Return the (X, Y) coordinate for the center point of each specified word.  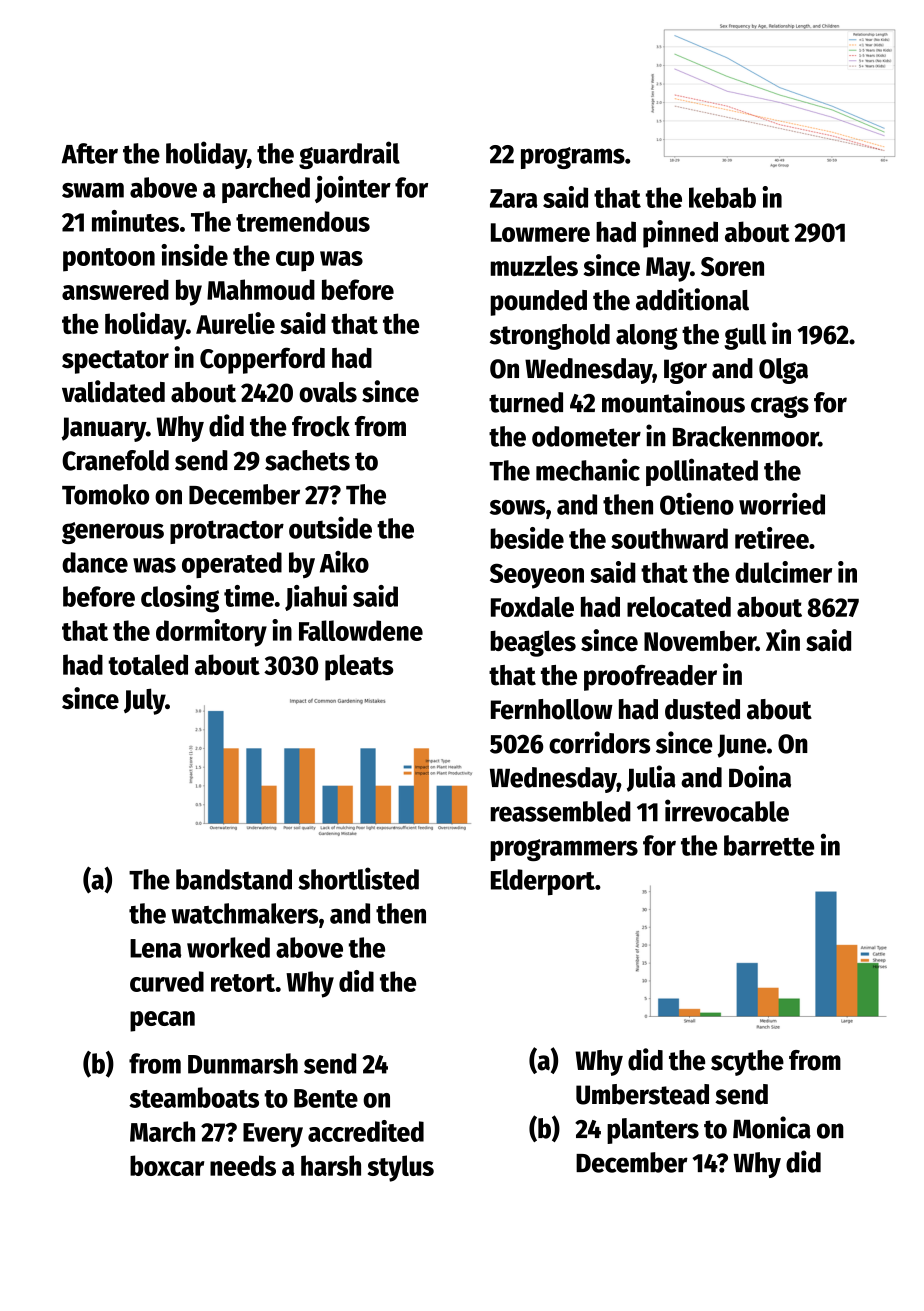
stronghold (550, 337)
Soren (732, 266)
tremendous (303, 221)
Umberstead (642, 1094)
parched (266, 190)
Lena (155, 948)
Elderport (543, 882)
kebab (722, 197)
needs (243, 1165)
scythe (747, 1063)
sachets (307, 460)
